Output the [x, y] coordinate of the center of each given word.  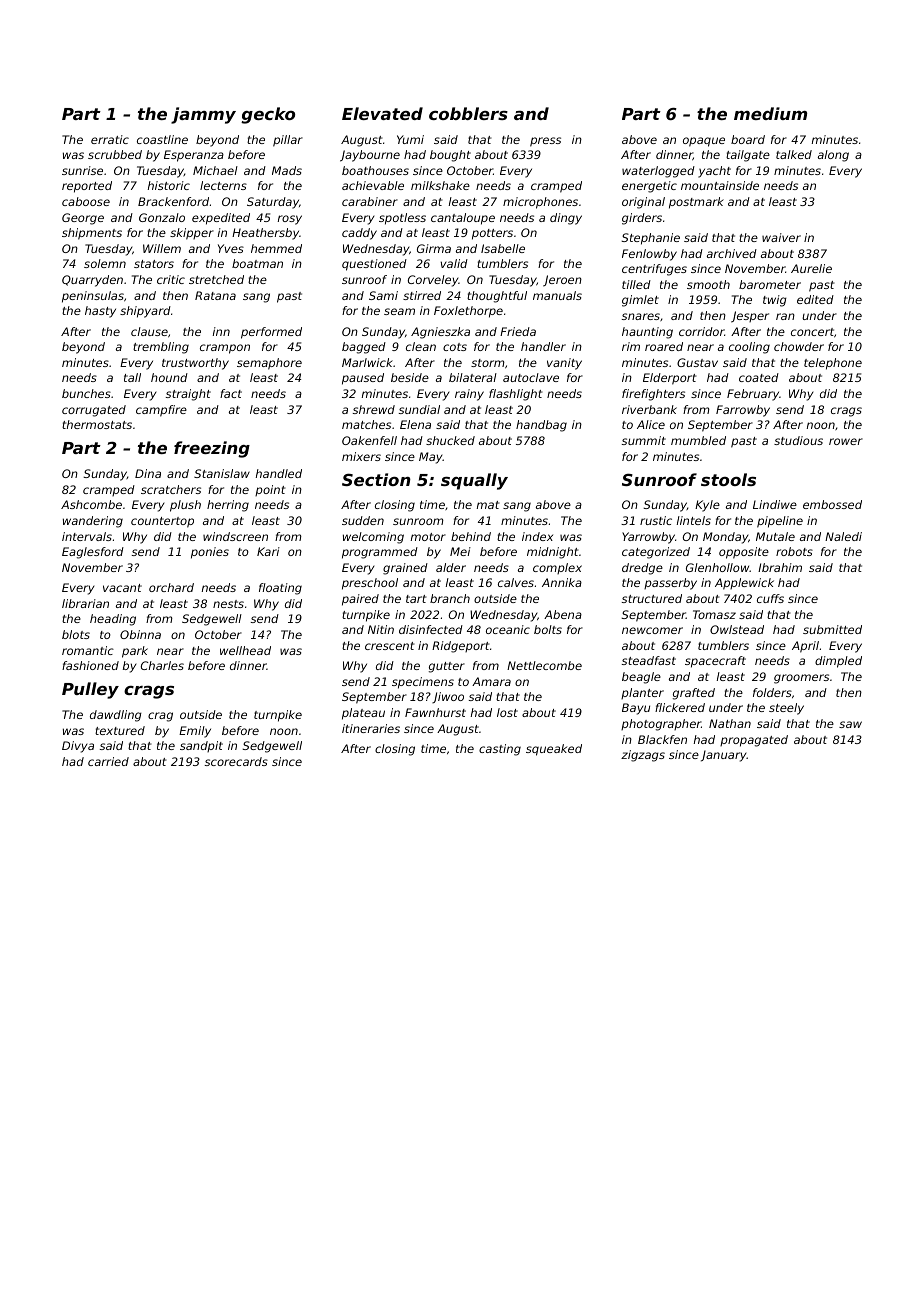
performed [271, 333]
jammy [203, 115]
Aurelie [811, 268]
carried [108, 761]
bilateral [473, 377]
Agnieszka [440, 333]
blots [76, 634]
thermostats [97, 424]
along [833, 156]
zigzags [643, 756]
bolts [548, 629]
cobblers [468, 113]
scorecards [236, 761]
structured [652, 598]
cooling [749, 348]
